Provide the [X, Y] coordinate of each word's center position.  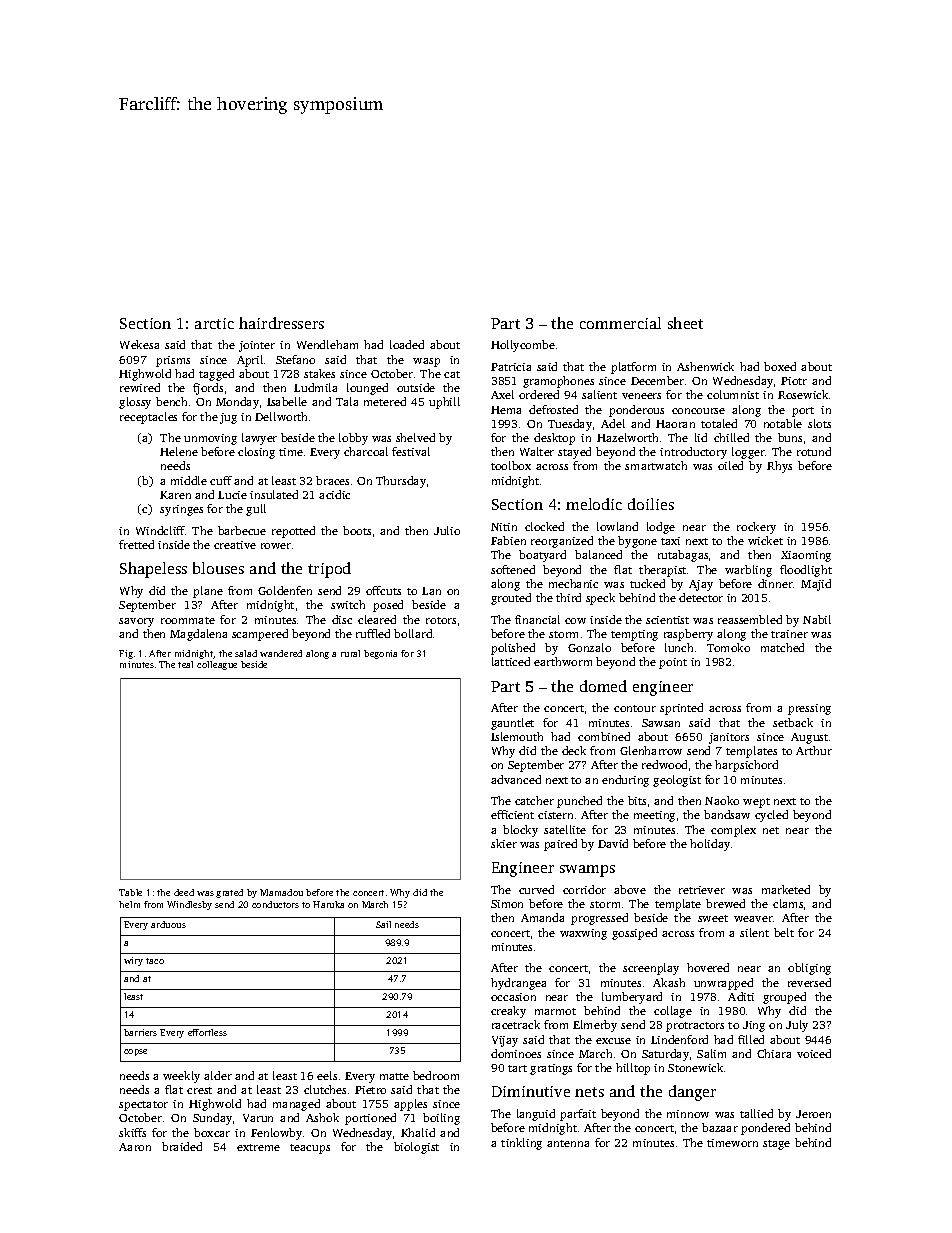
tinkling [521, 1144]
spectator [143, 1106]
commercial [620, 323]
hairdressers [281, 323]
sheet [685, 323]
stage [776, 1145]
